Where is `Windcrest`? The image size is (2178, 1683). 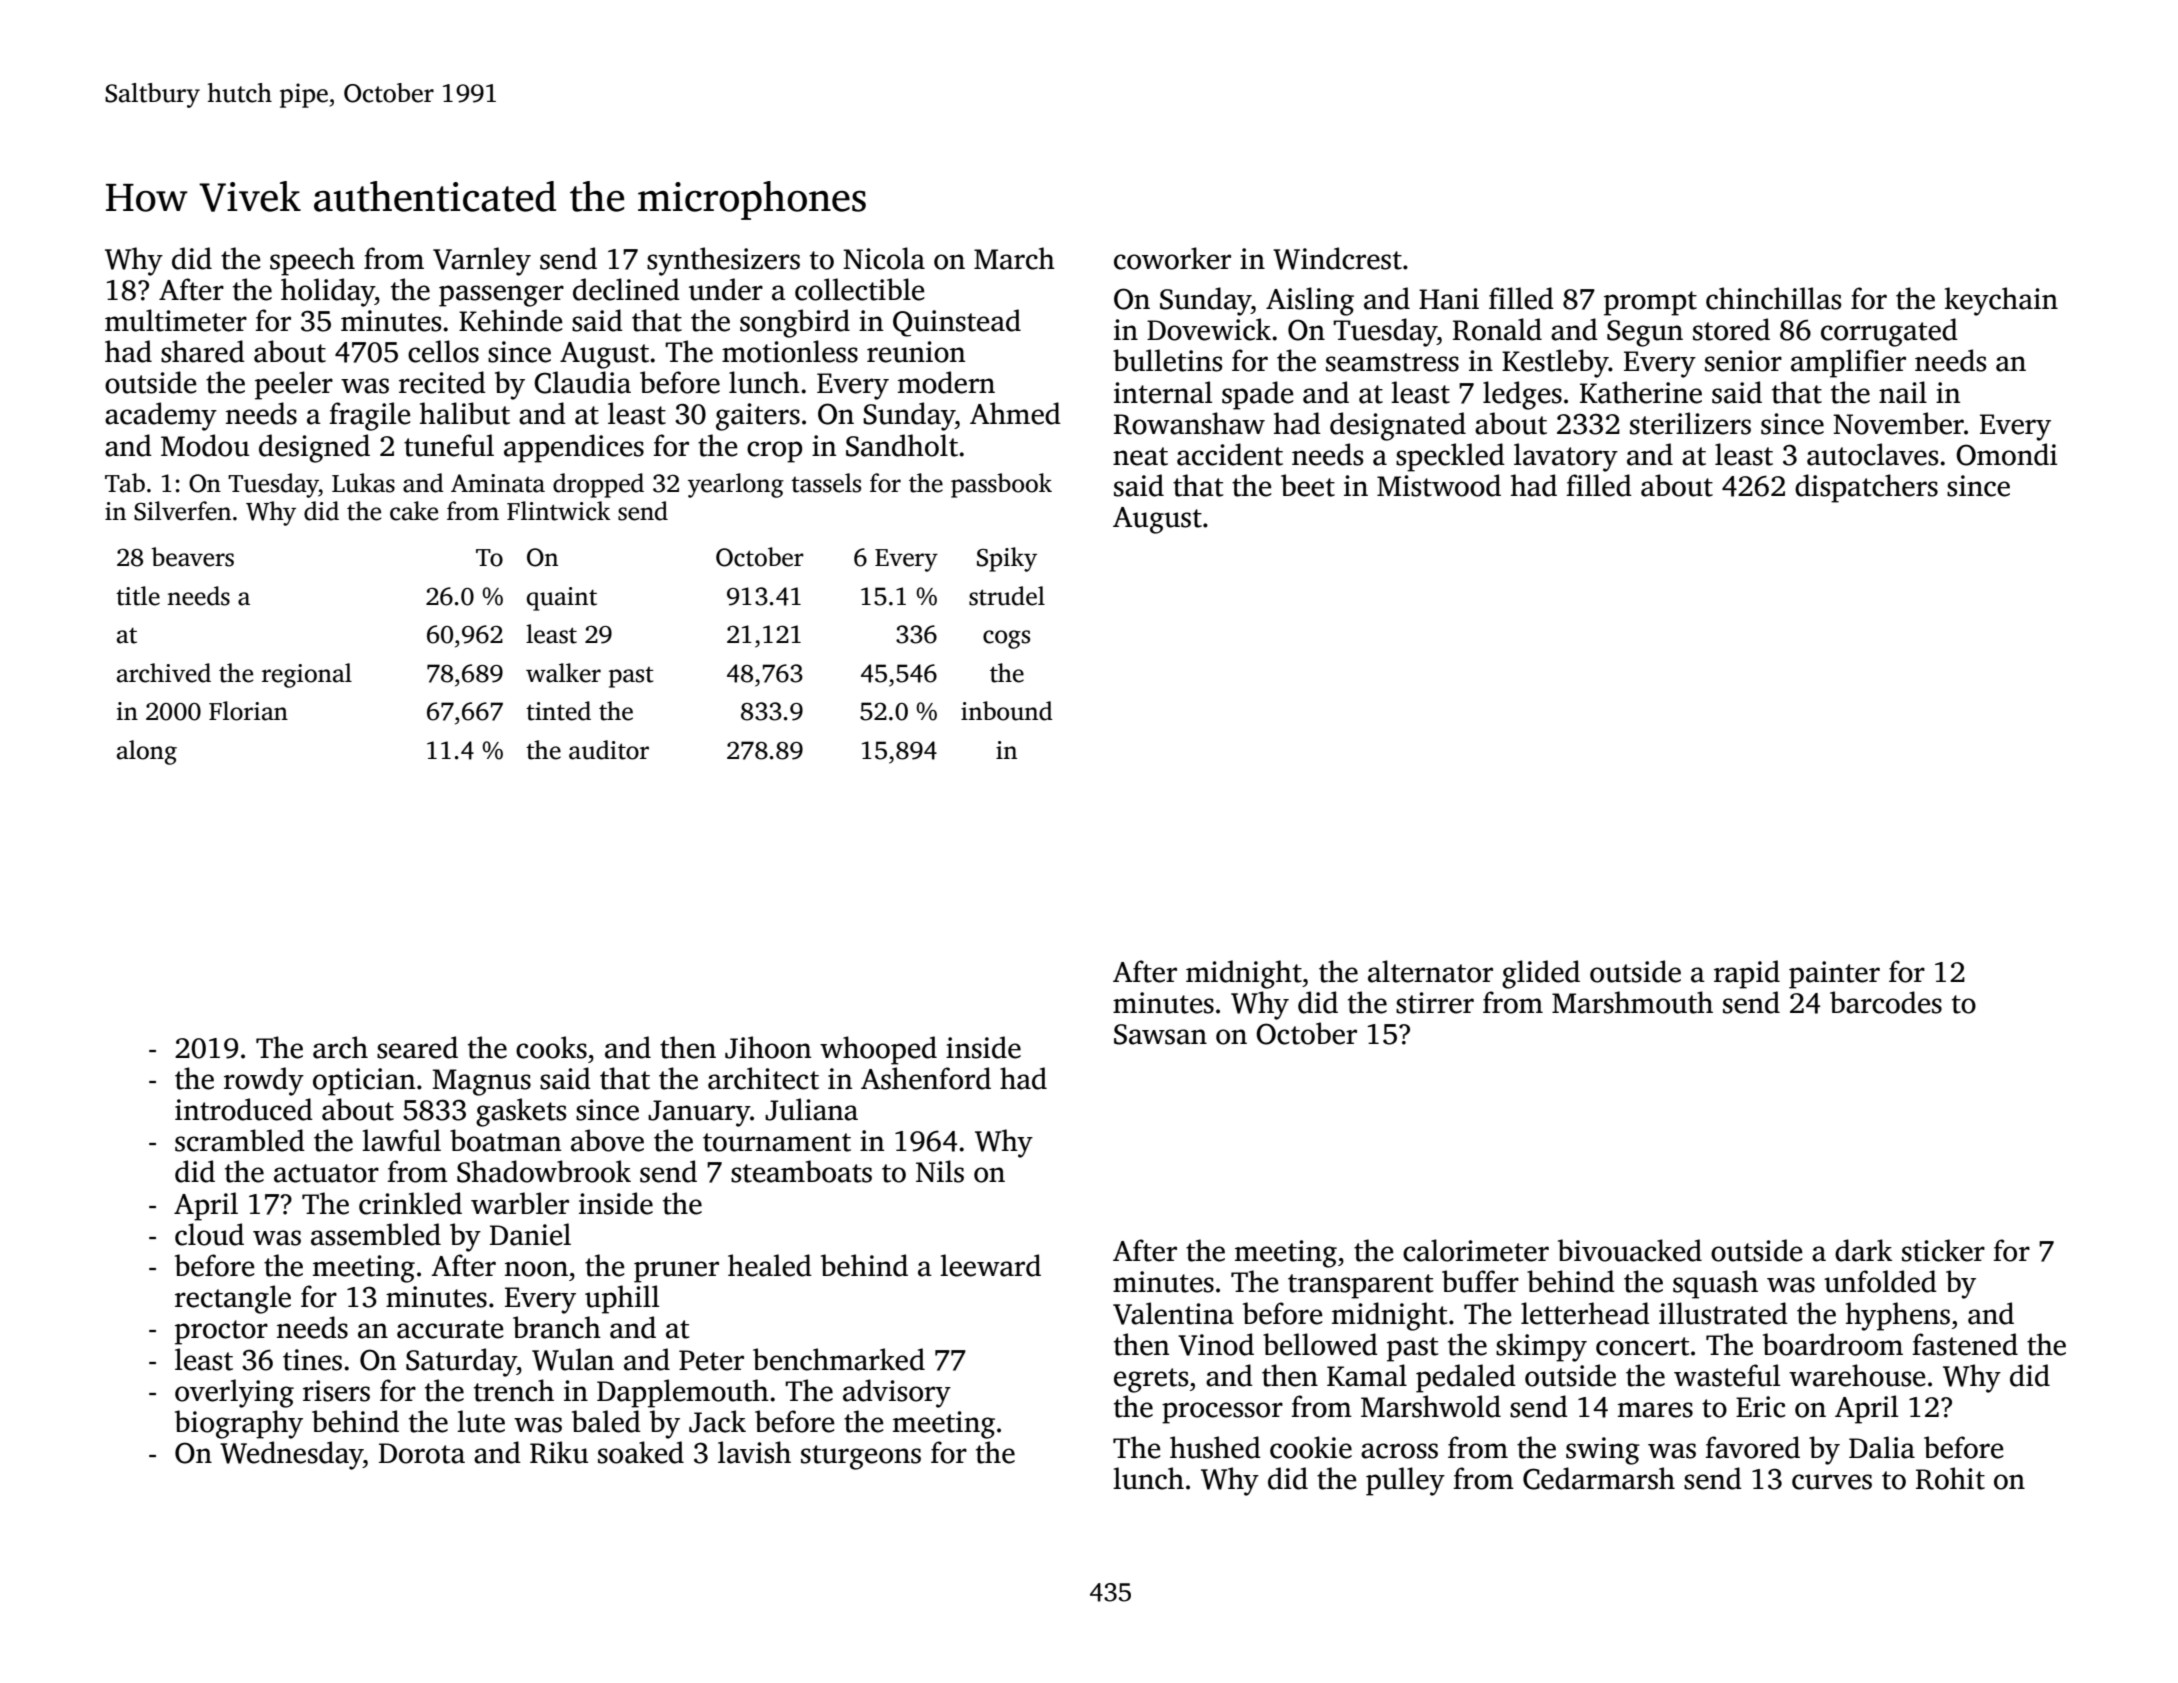 Windcrest is located at coordinates (1337, 258).
